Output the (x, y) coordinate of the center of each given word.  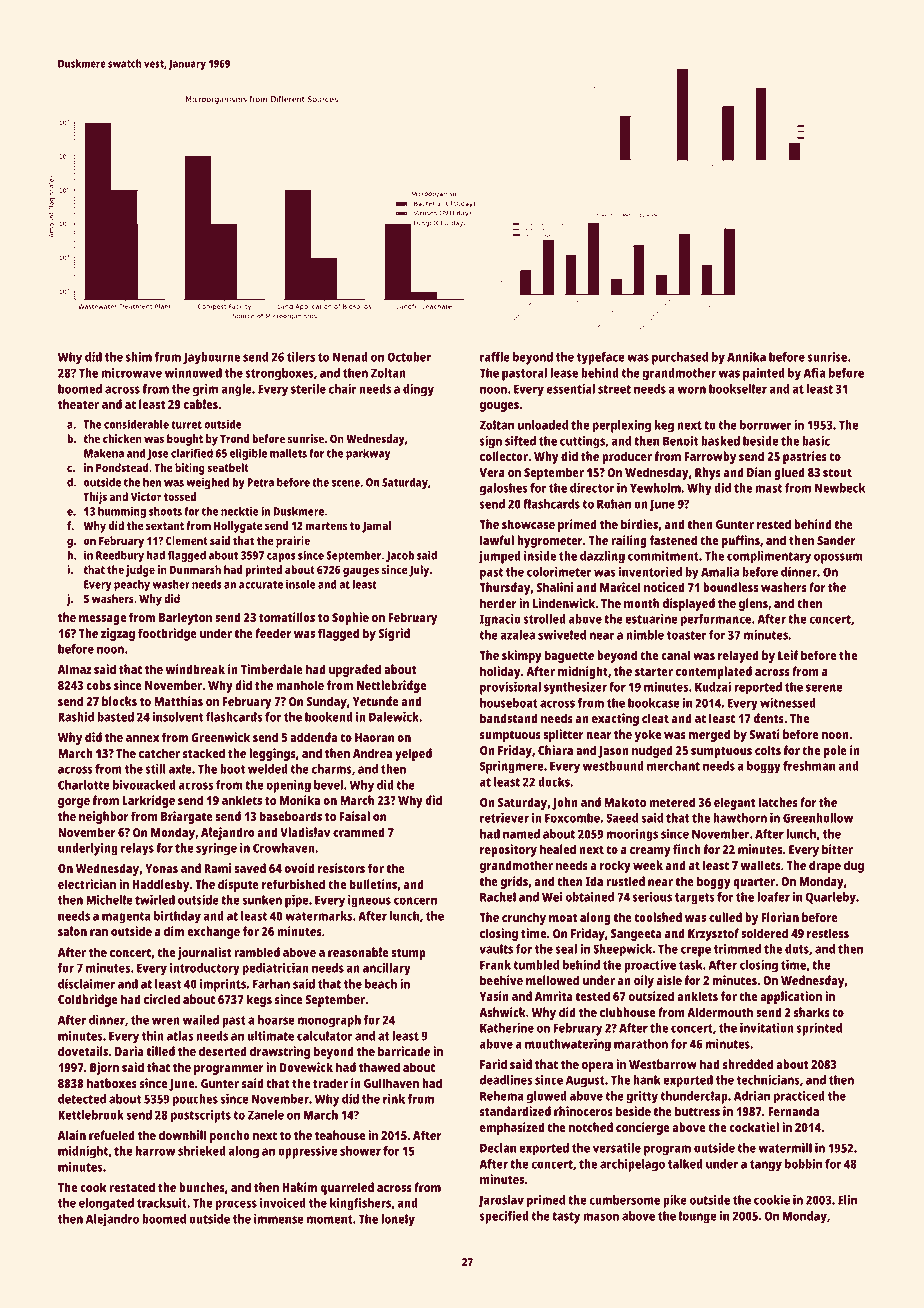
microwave (131, 373)
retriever (504, 818)
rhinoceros (583, 1111)
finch (687, 849)
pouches (195, 1100)
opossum (838, 558)
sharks (812, 1012)
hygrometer (550, 541)
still (156, 769)
